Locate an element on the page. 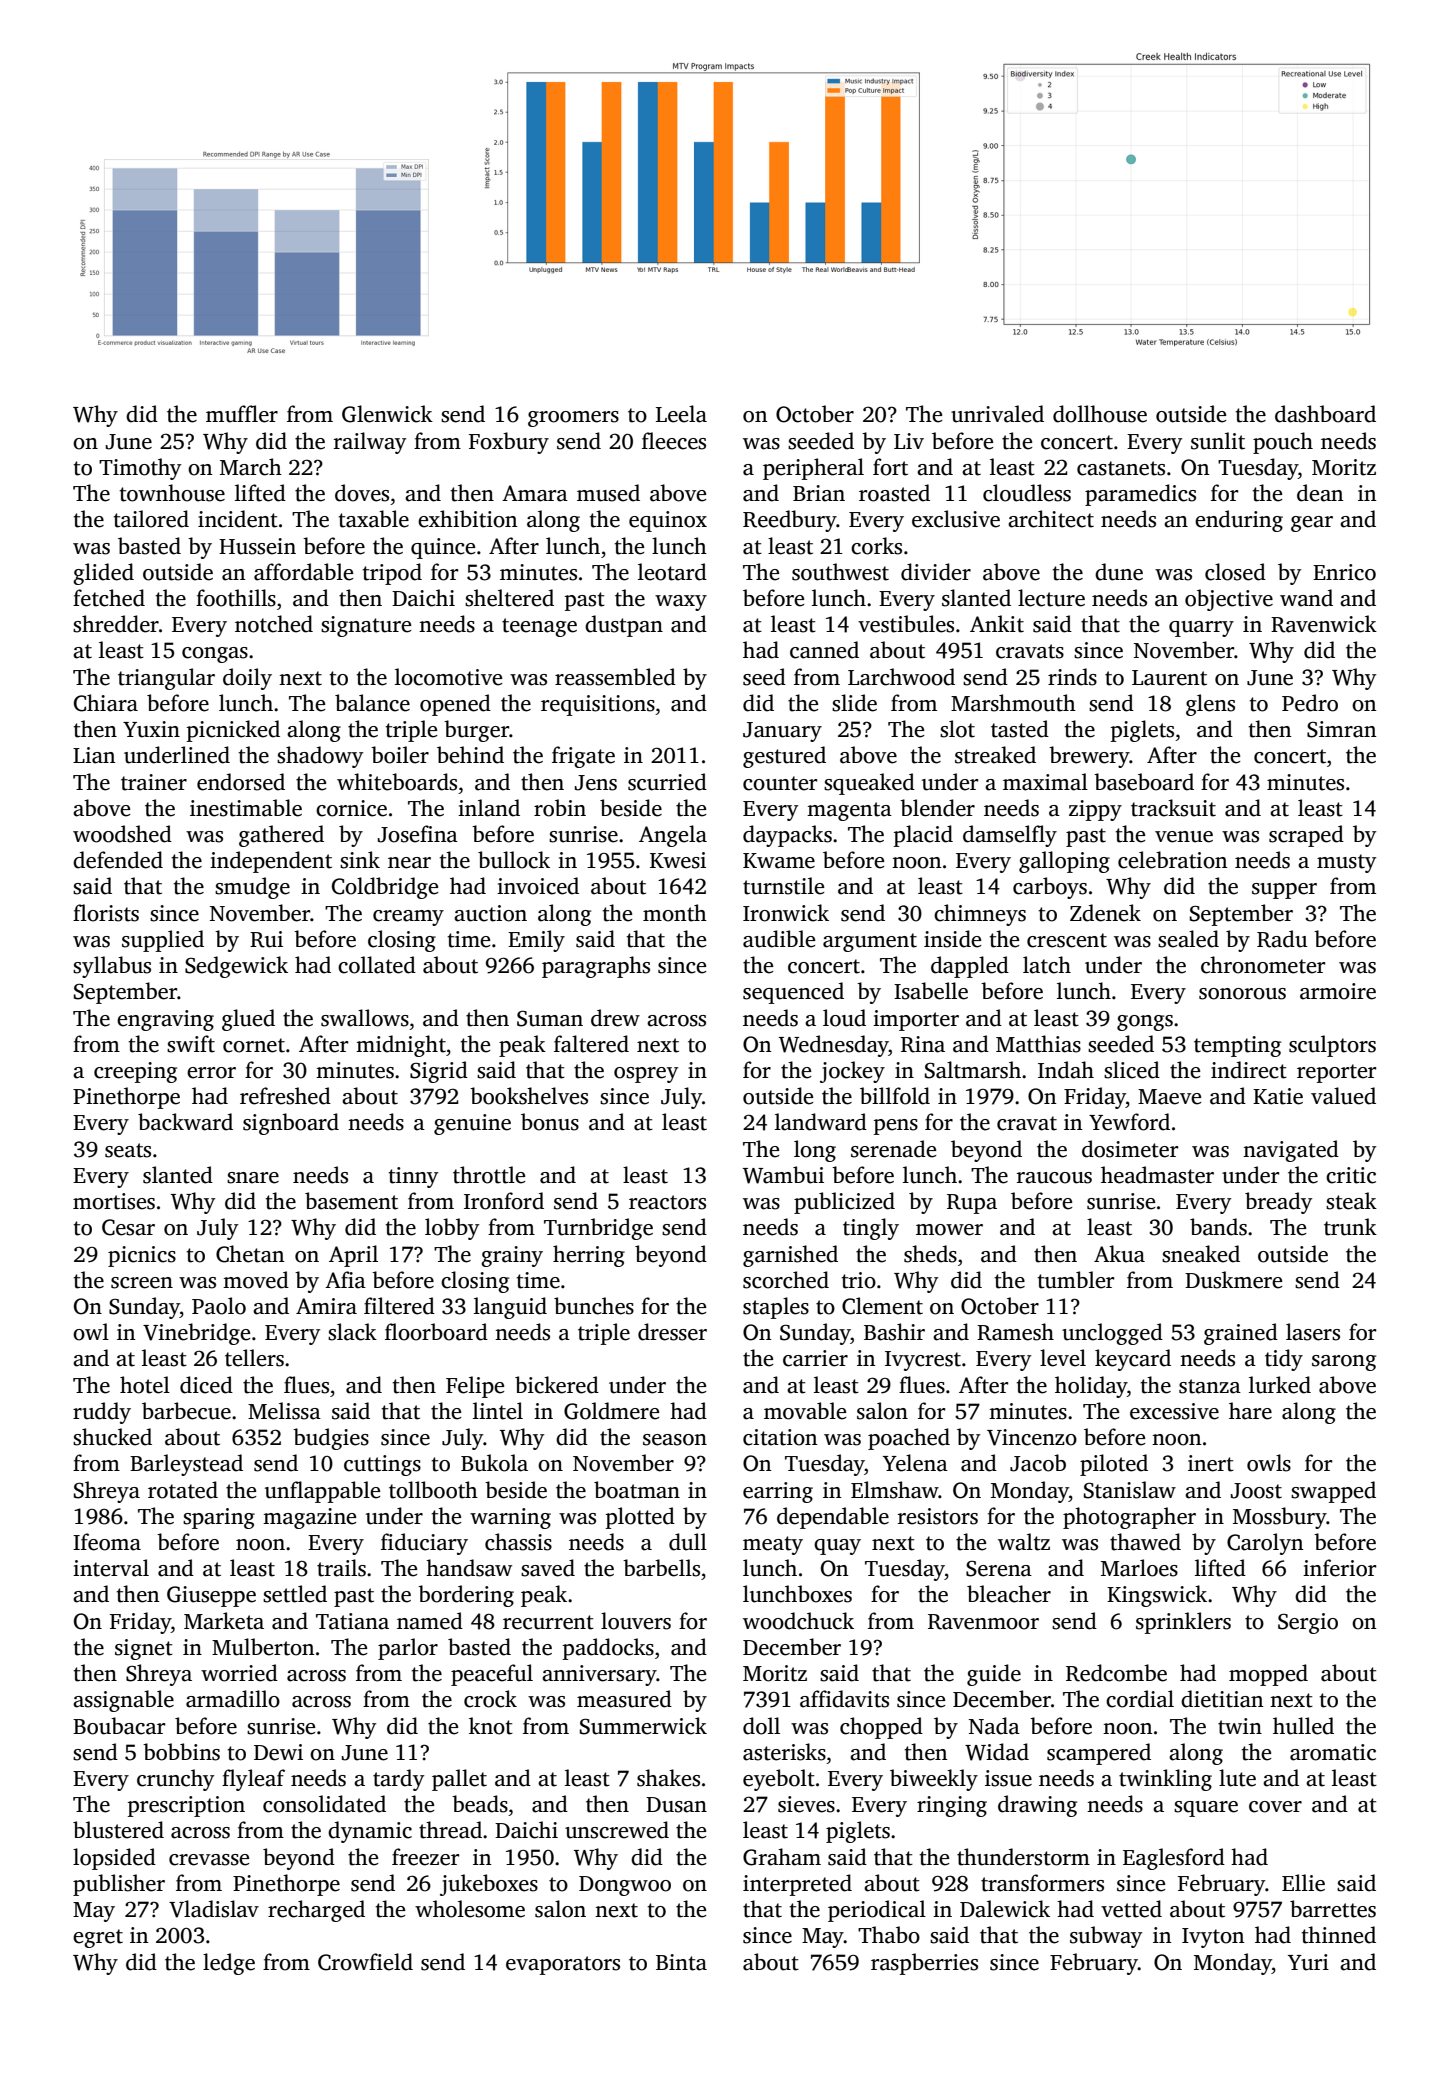  publicized is located at coordinates (844, 1203).
